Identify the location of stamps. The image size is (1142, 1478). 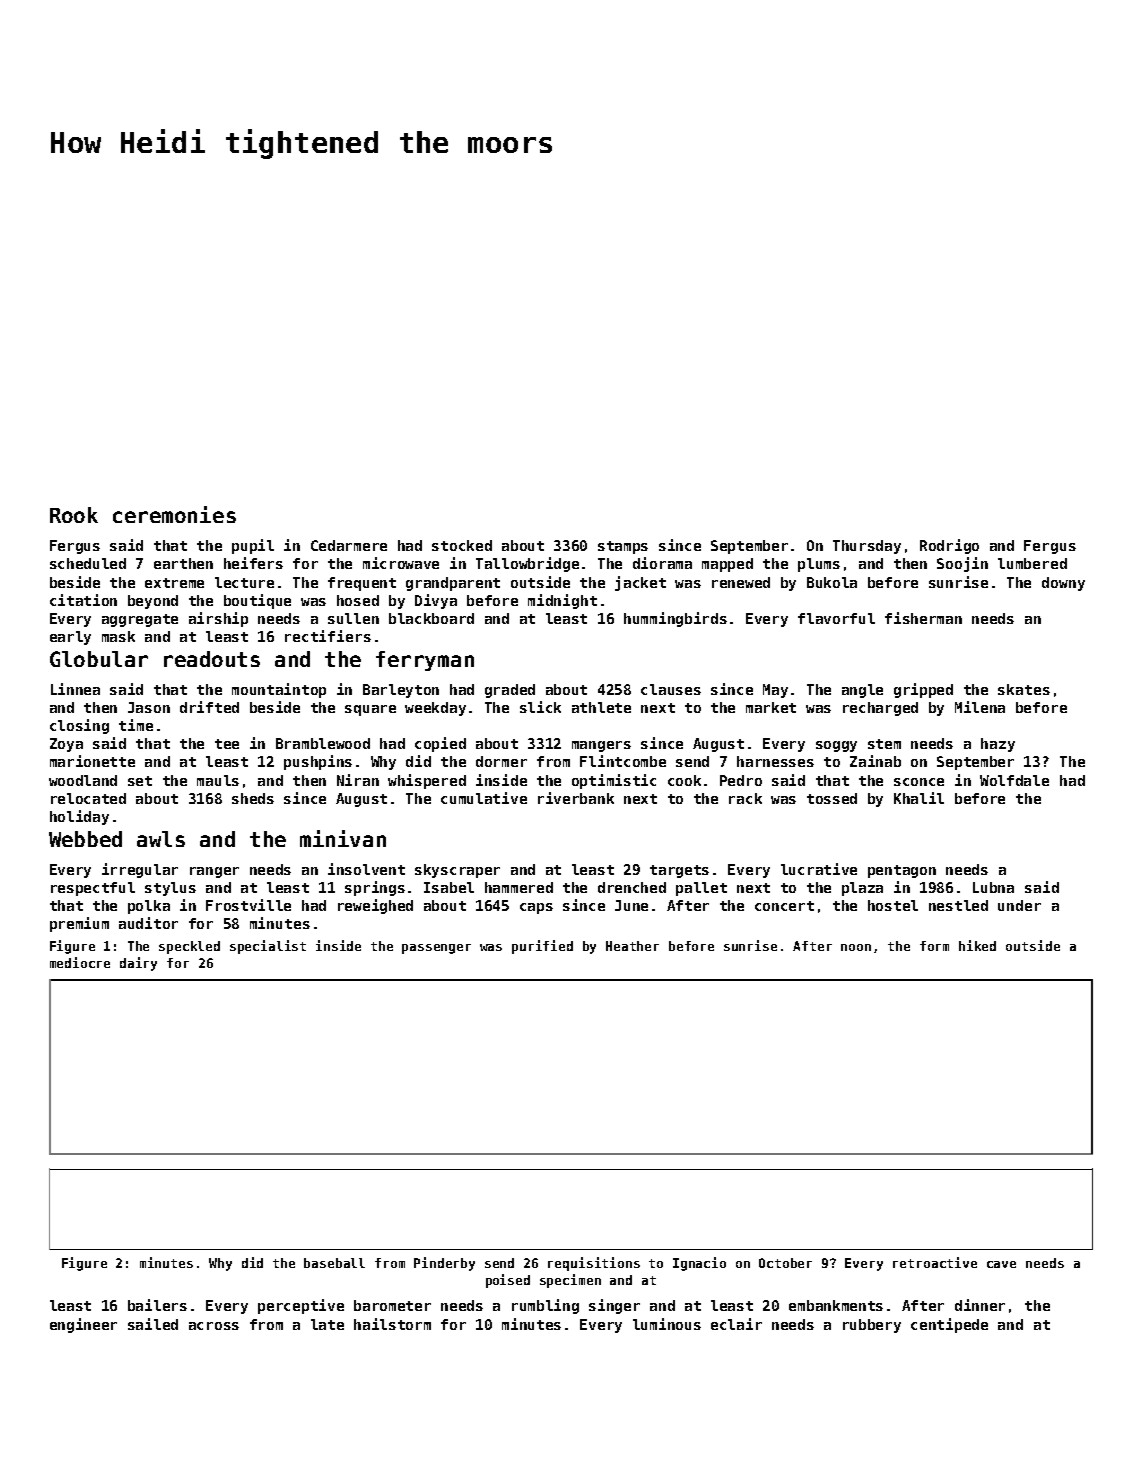
(623, 547).
